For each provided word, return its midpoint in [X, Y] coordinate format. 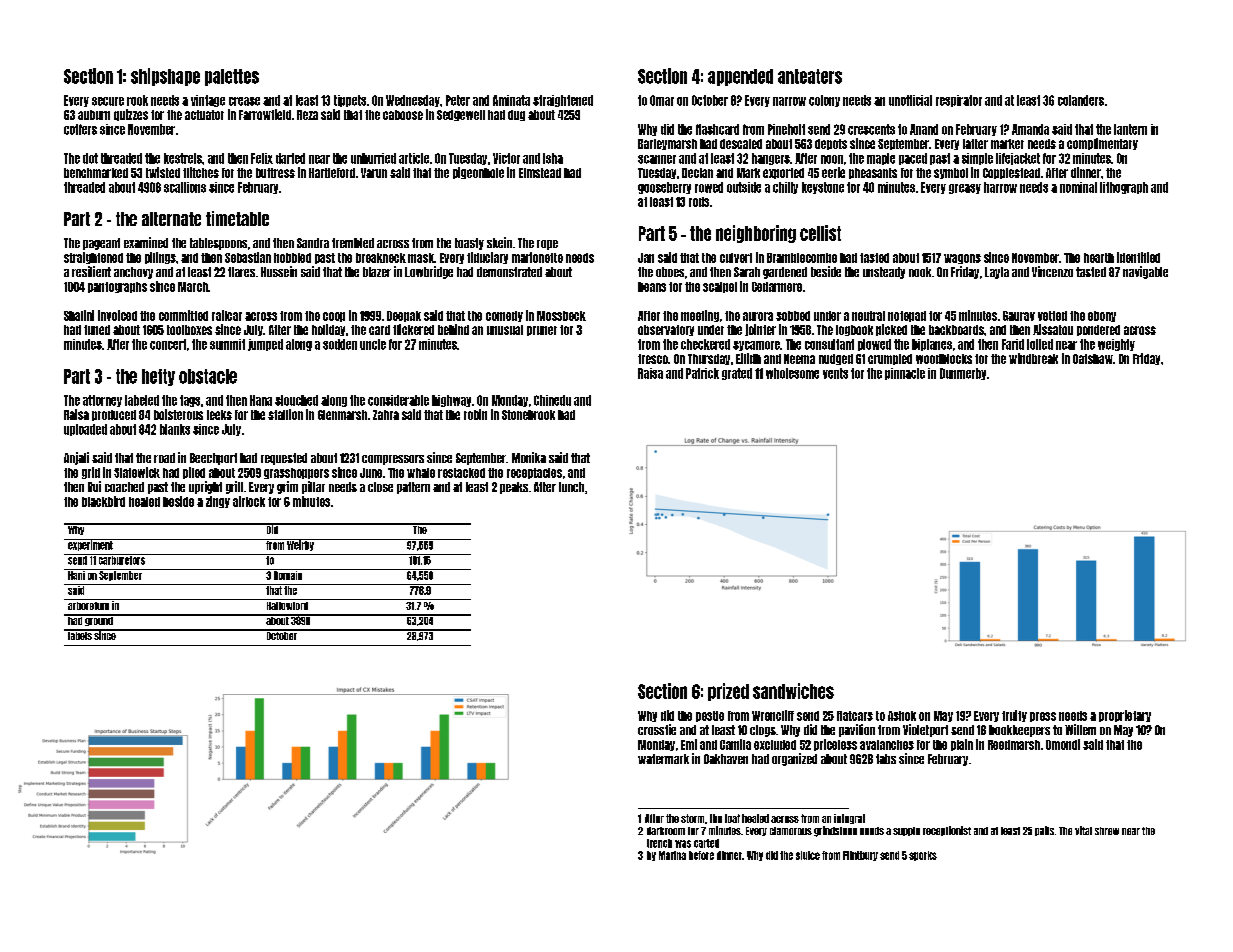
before [701, 855]
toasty [469, 244]
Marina [672, 855]
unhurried [373, 158]
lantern [1130, 129]
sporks [923, 856]
